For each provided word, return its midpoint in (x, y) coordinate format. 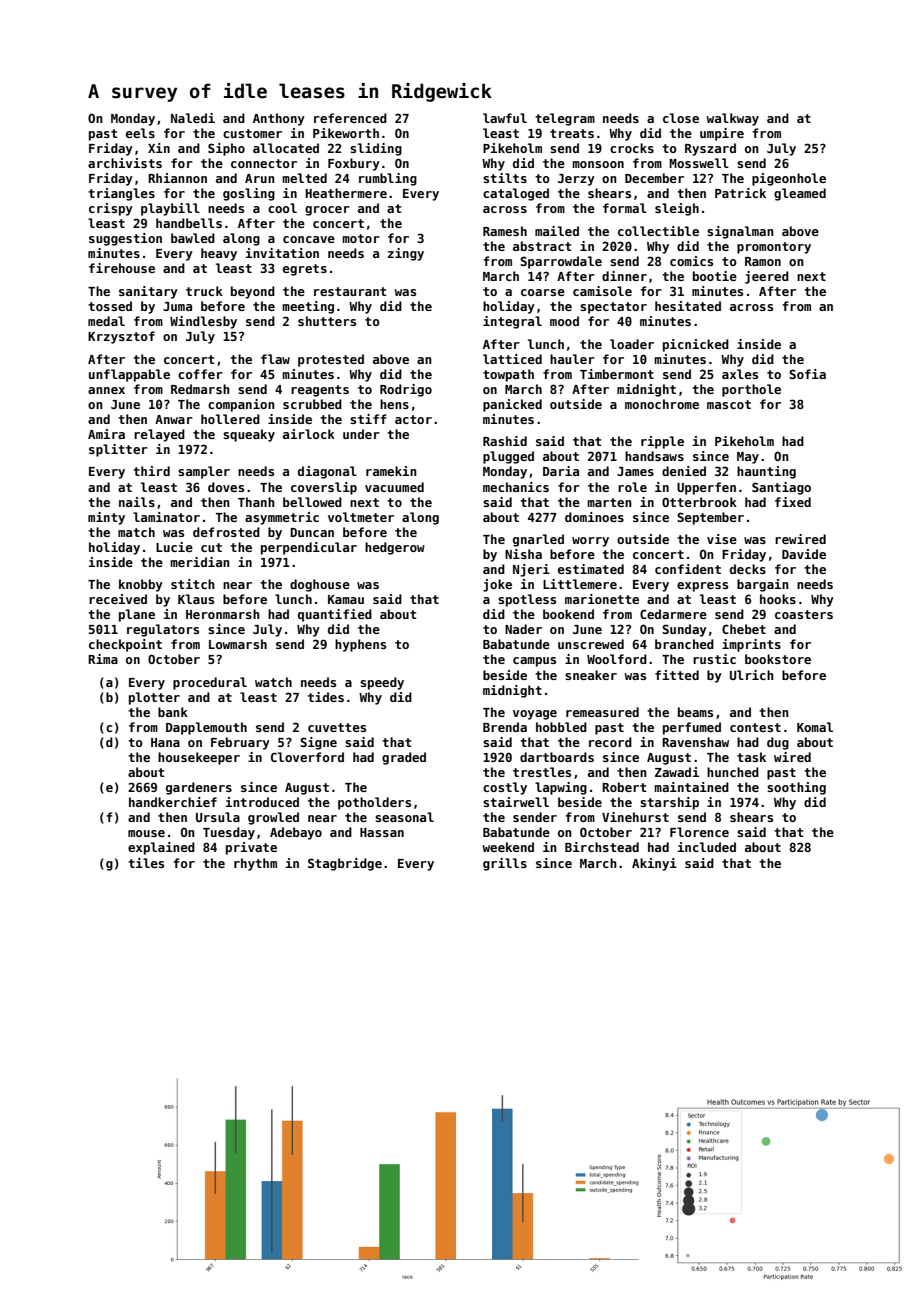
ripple (662, 442)
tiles (146, 863)
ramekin (391, 471)
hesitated (688, 306)
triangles (121, 194)
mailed (557, 231)
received (118, 599)
